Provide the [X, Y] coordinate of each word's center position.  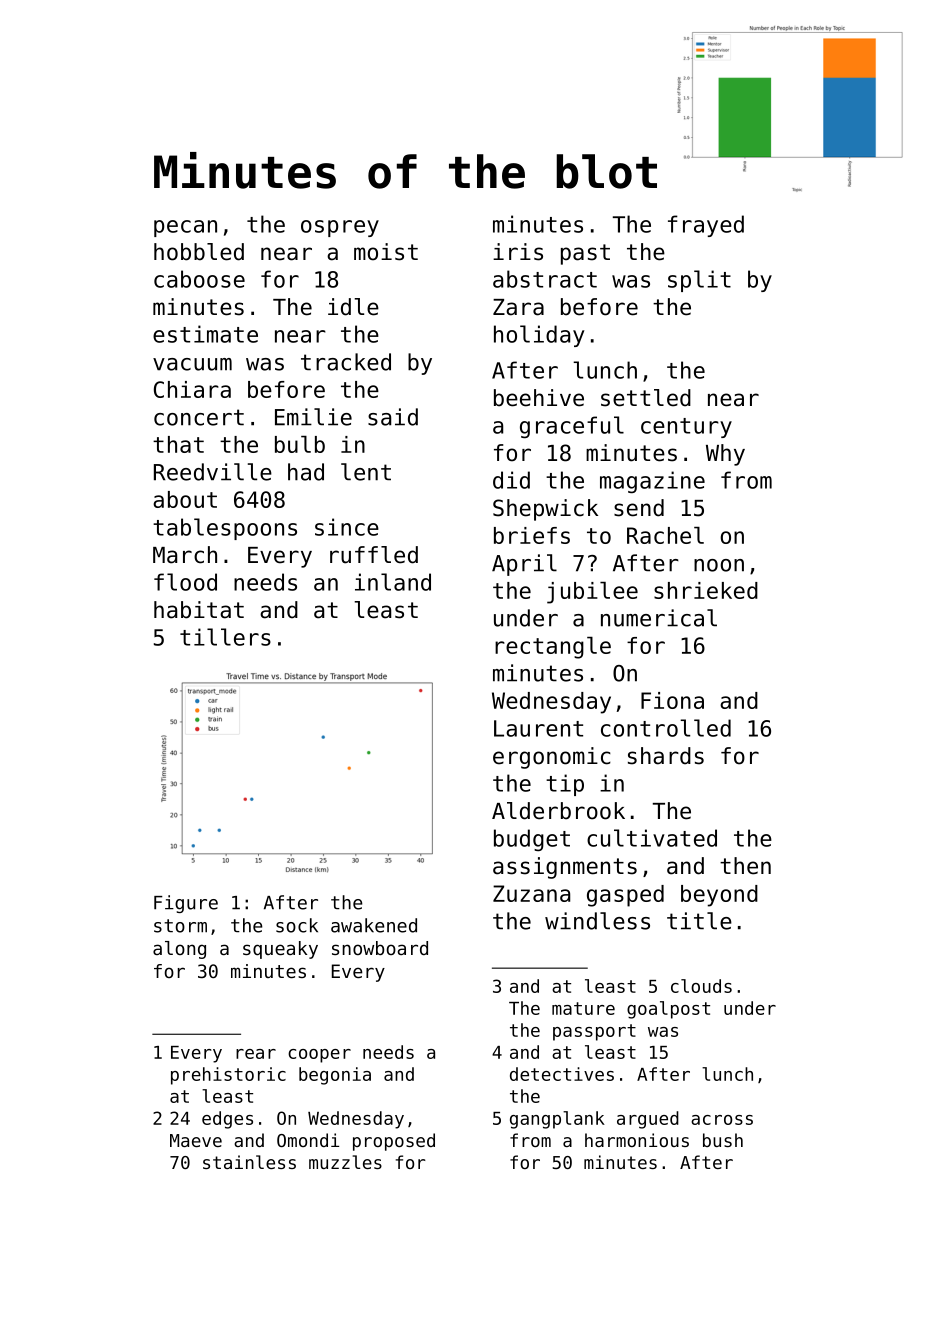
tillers [225, 637]
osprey [340, 228]
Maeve [196, 1140]
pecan [185, 228]
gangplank [557, 1120]
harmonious [637, 1140]
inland [393, 582]
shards [666, 756]
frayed [706, 226]
